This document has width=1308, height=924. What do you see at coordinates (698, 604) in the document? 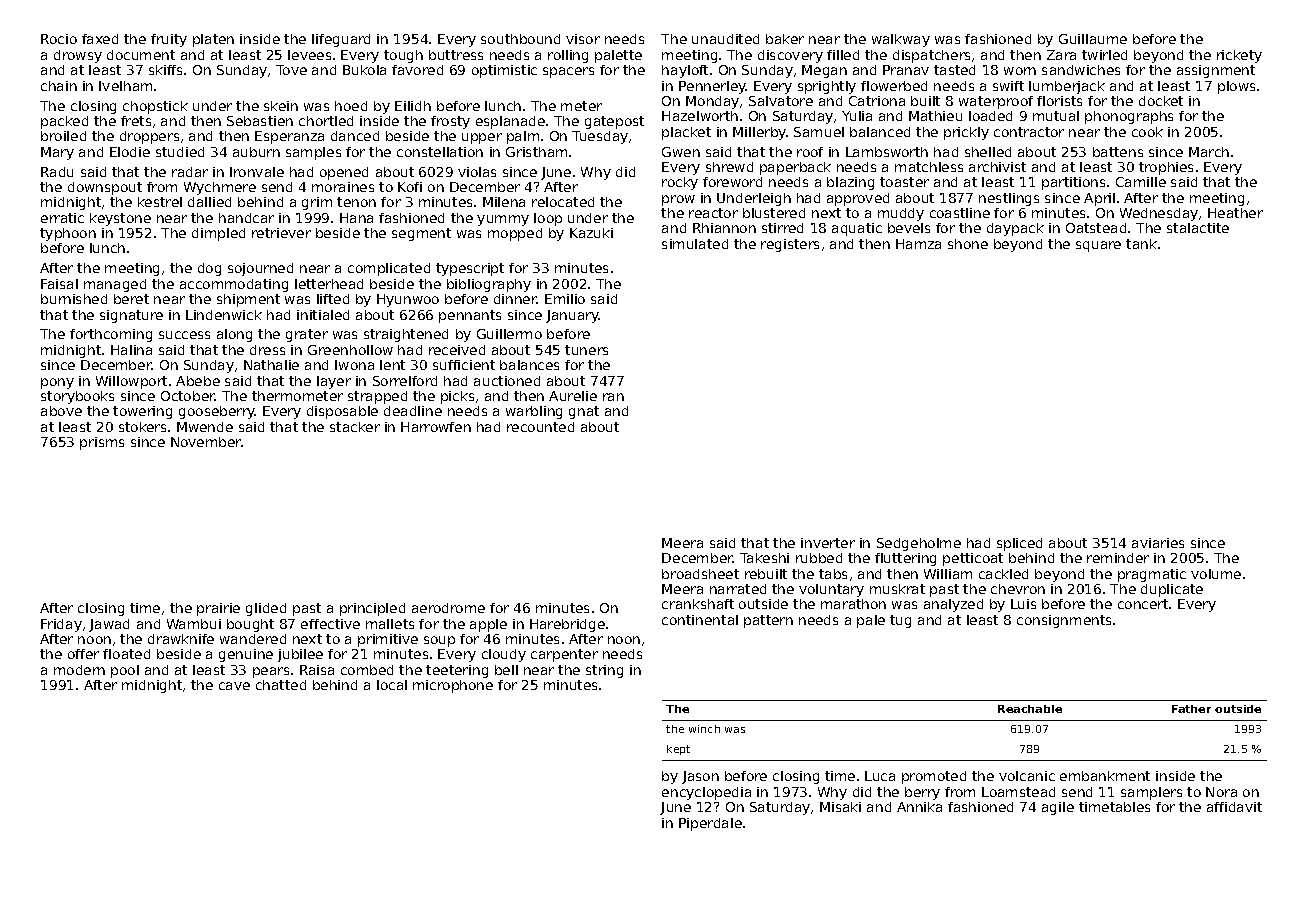
I see `crankshaft` at bounding box center [698, 604].
